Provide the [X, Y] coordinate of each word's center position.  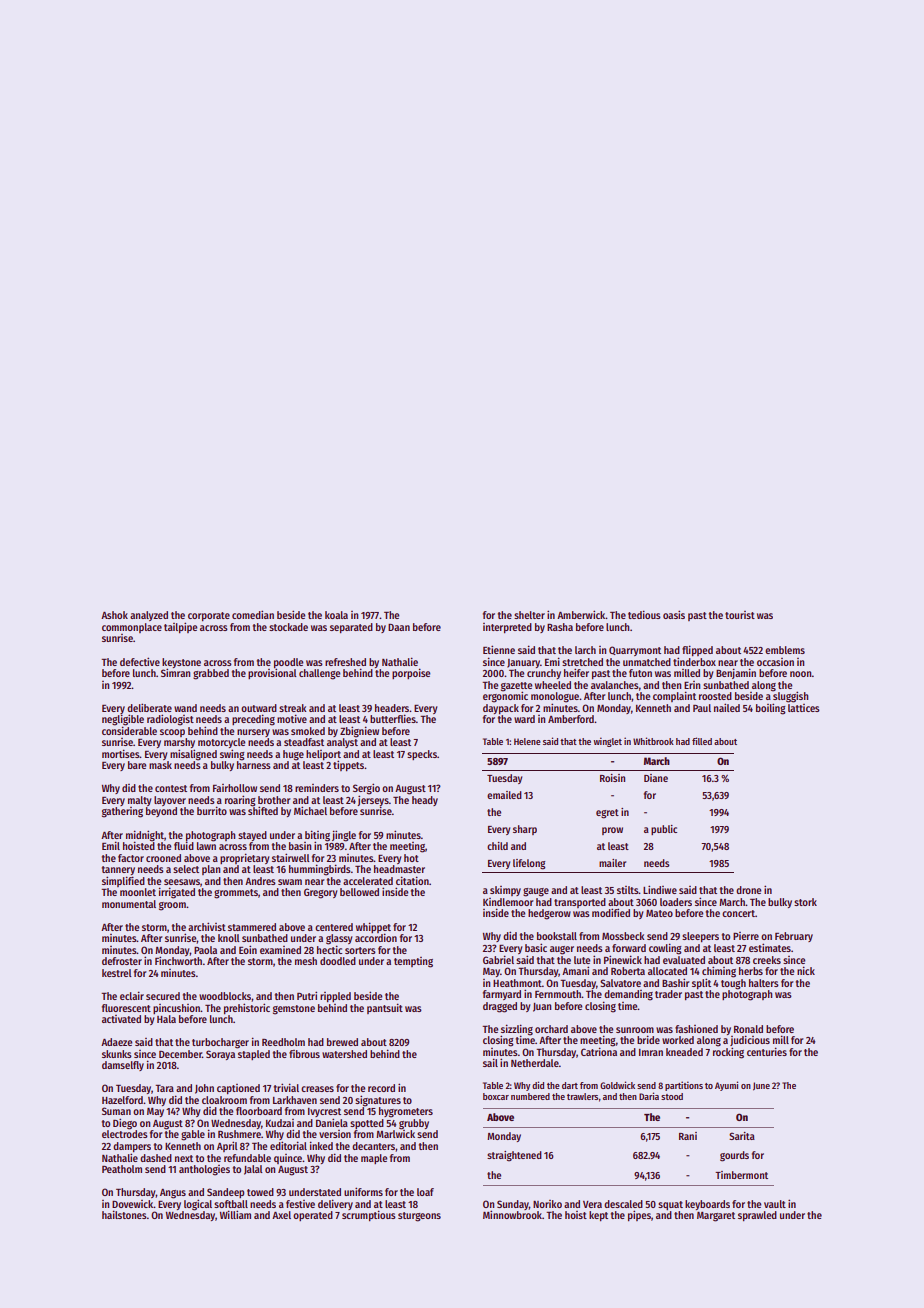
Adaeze [116, 1042]
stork [805, 902]
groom [172, 906]
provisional [272, 673]
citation [412, 880]
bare [137, 765]
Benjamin [736, 673]
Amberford [571, 719]
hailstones [124, 1214]
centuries [767, 1051]
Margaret [716, 1217]
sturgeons [419, 1217]
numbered [530, 1096]
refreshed [345, 662]
